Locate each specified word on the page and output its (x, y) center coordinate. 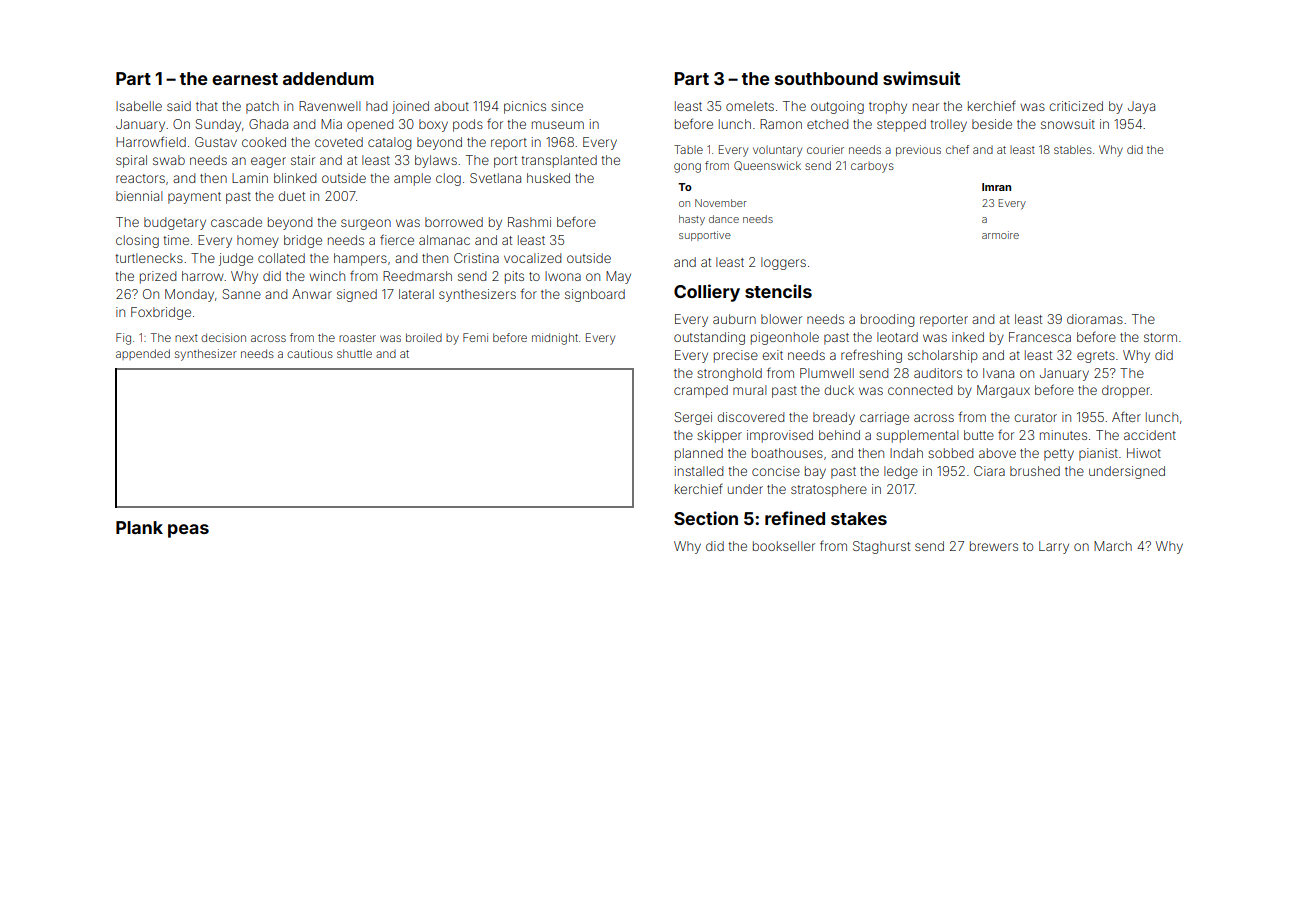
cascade (236, 222)
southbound (826, 78)
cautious (310, 353)
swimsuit (921, 78)
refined (795, 518)
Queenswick (767, 166)
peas (188, 531)
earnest (245, 79)
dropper (1126, 391)
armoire (1000, 235)
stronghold (729, 374)
